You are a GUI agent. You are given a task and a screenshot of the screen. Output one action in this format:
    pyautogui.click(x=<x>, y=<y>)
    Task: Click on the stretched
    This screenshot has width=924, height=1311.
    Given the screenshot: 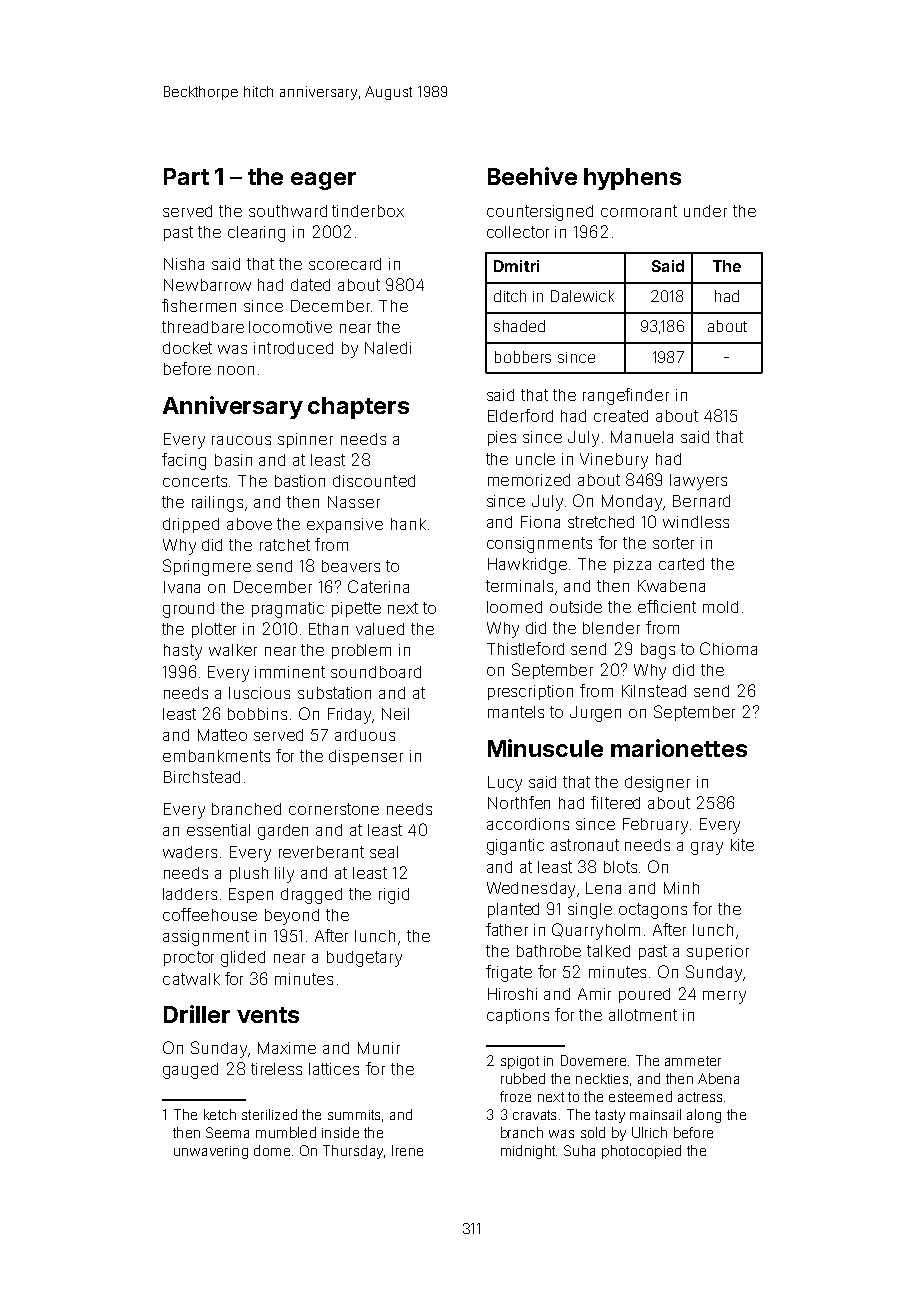 What is the action you would take?
    pyautogui.click(x=601, y=522)
